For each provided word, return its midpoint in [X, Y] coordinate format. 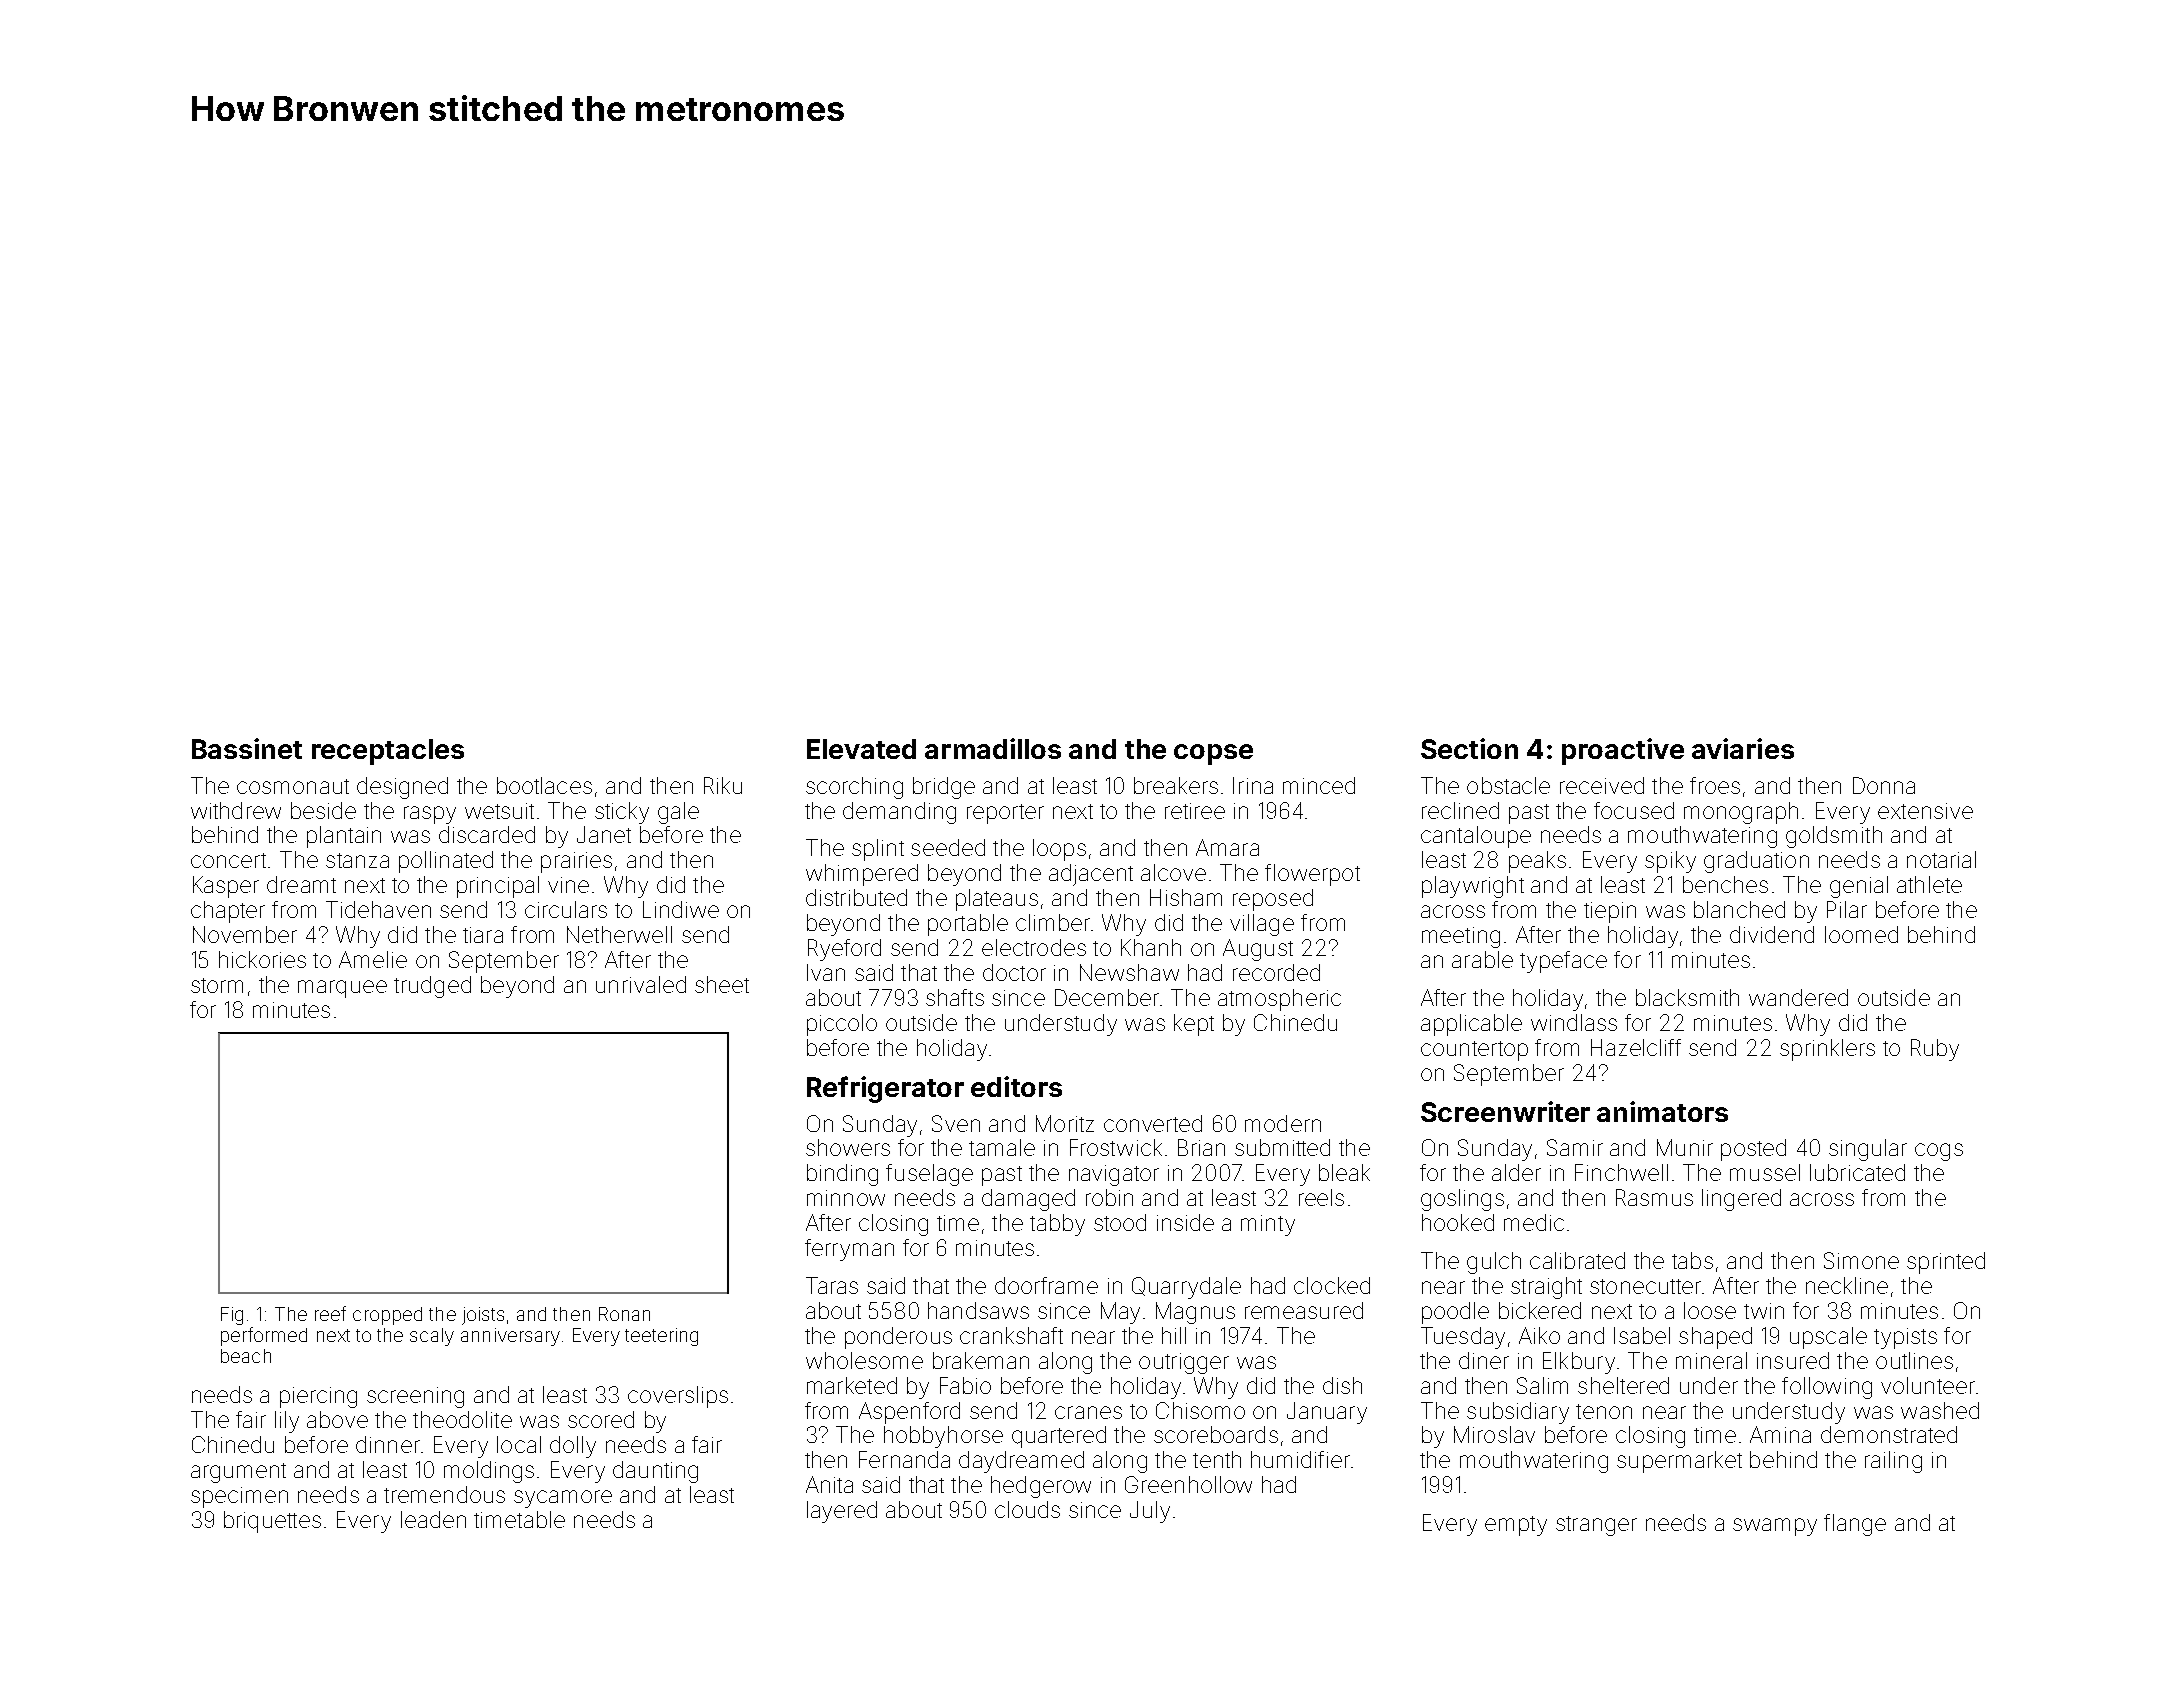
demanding [899, 813]
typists [1905, 1338]
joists [483, 1316]
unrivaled [641, 984]
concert [228, 860]
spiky [1670, 862]
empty [1516, 1526]
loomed [1861, 934]
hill [1174, 1335]
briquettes [272, 1522]
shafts [955, 997]
